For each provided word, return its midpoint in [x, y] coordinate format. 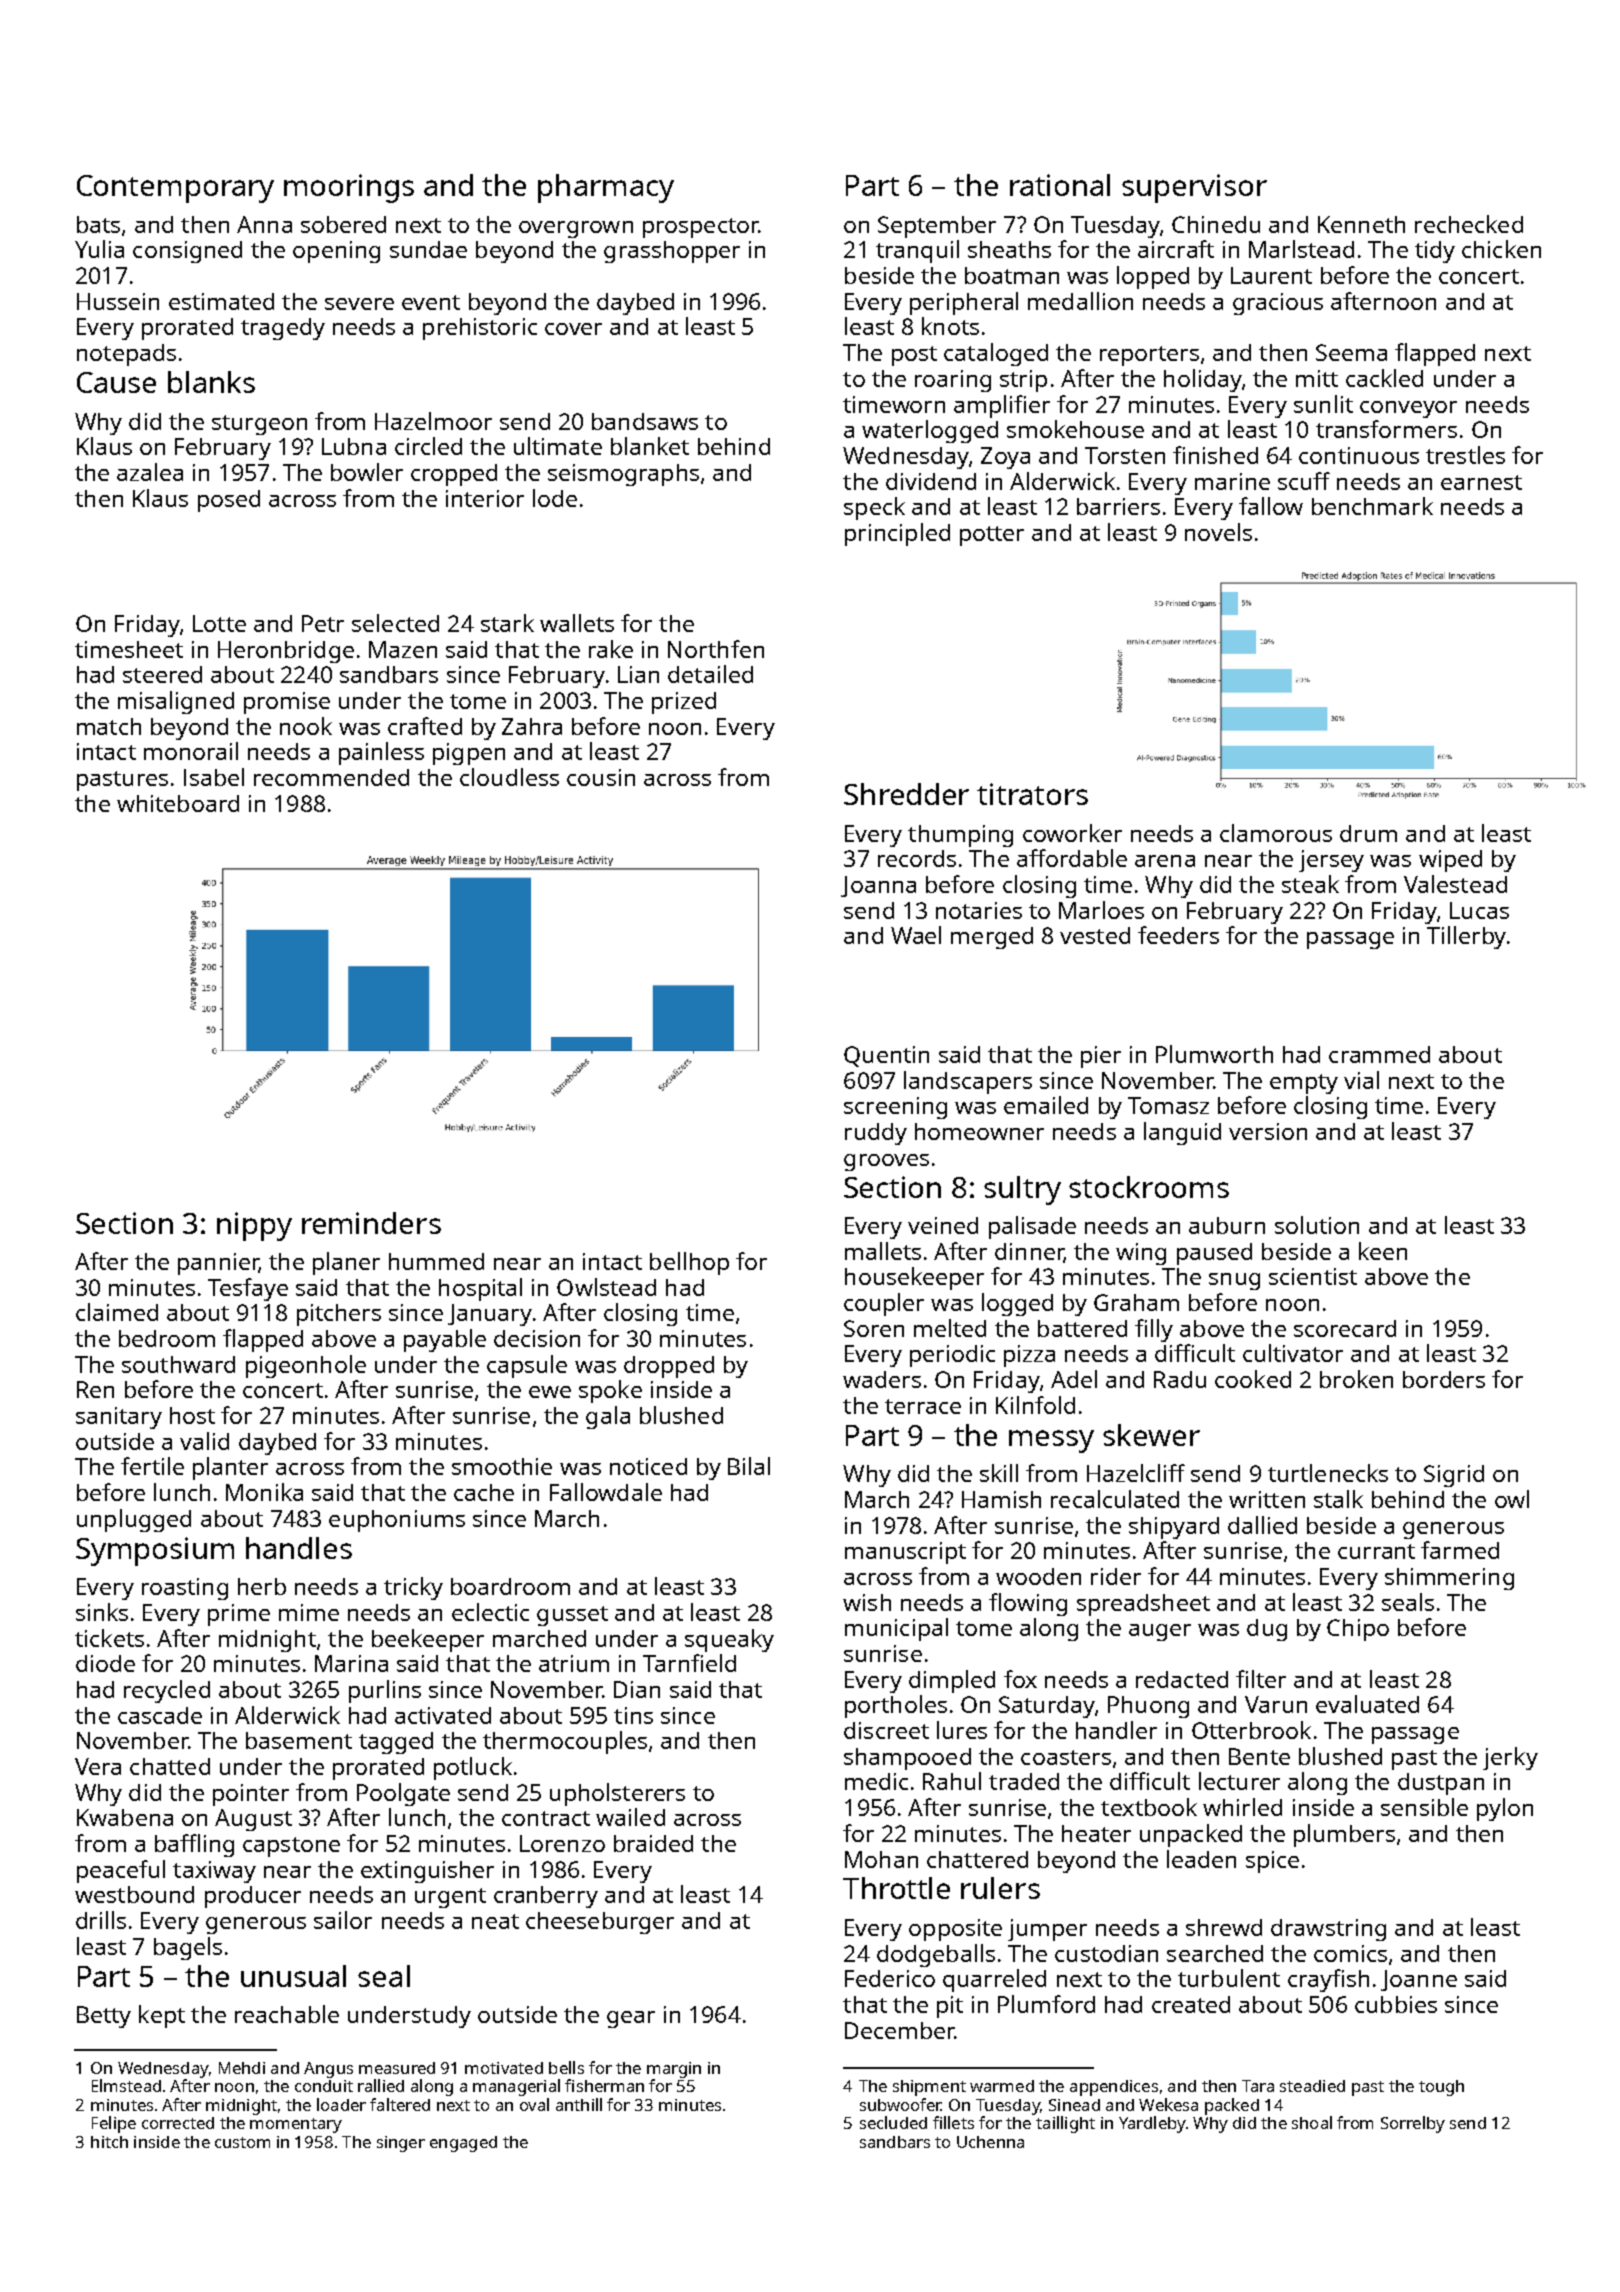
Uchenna [990, 2142]
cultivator [1293, 1353]
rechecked [1469, 224]
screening [895, 1108]
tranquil [917, 251]
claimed [117, 1312]
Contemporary [175, 189]
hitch [109, 2142]
